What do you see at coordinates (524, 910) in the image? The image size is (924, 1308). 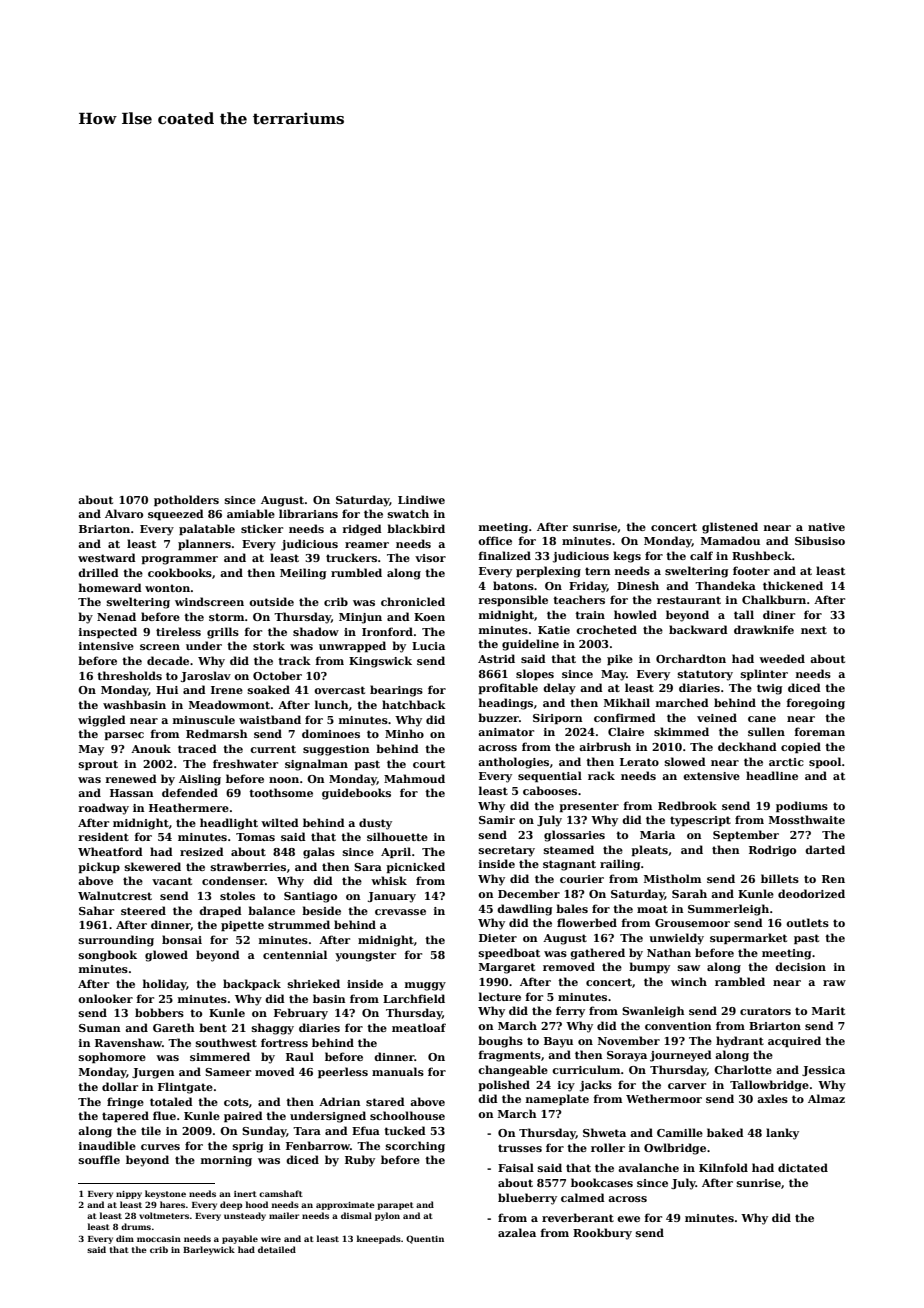 I see `dawdling` at bounding box center [524, 910].
